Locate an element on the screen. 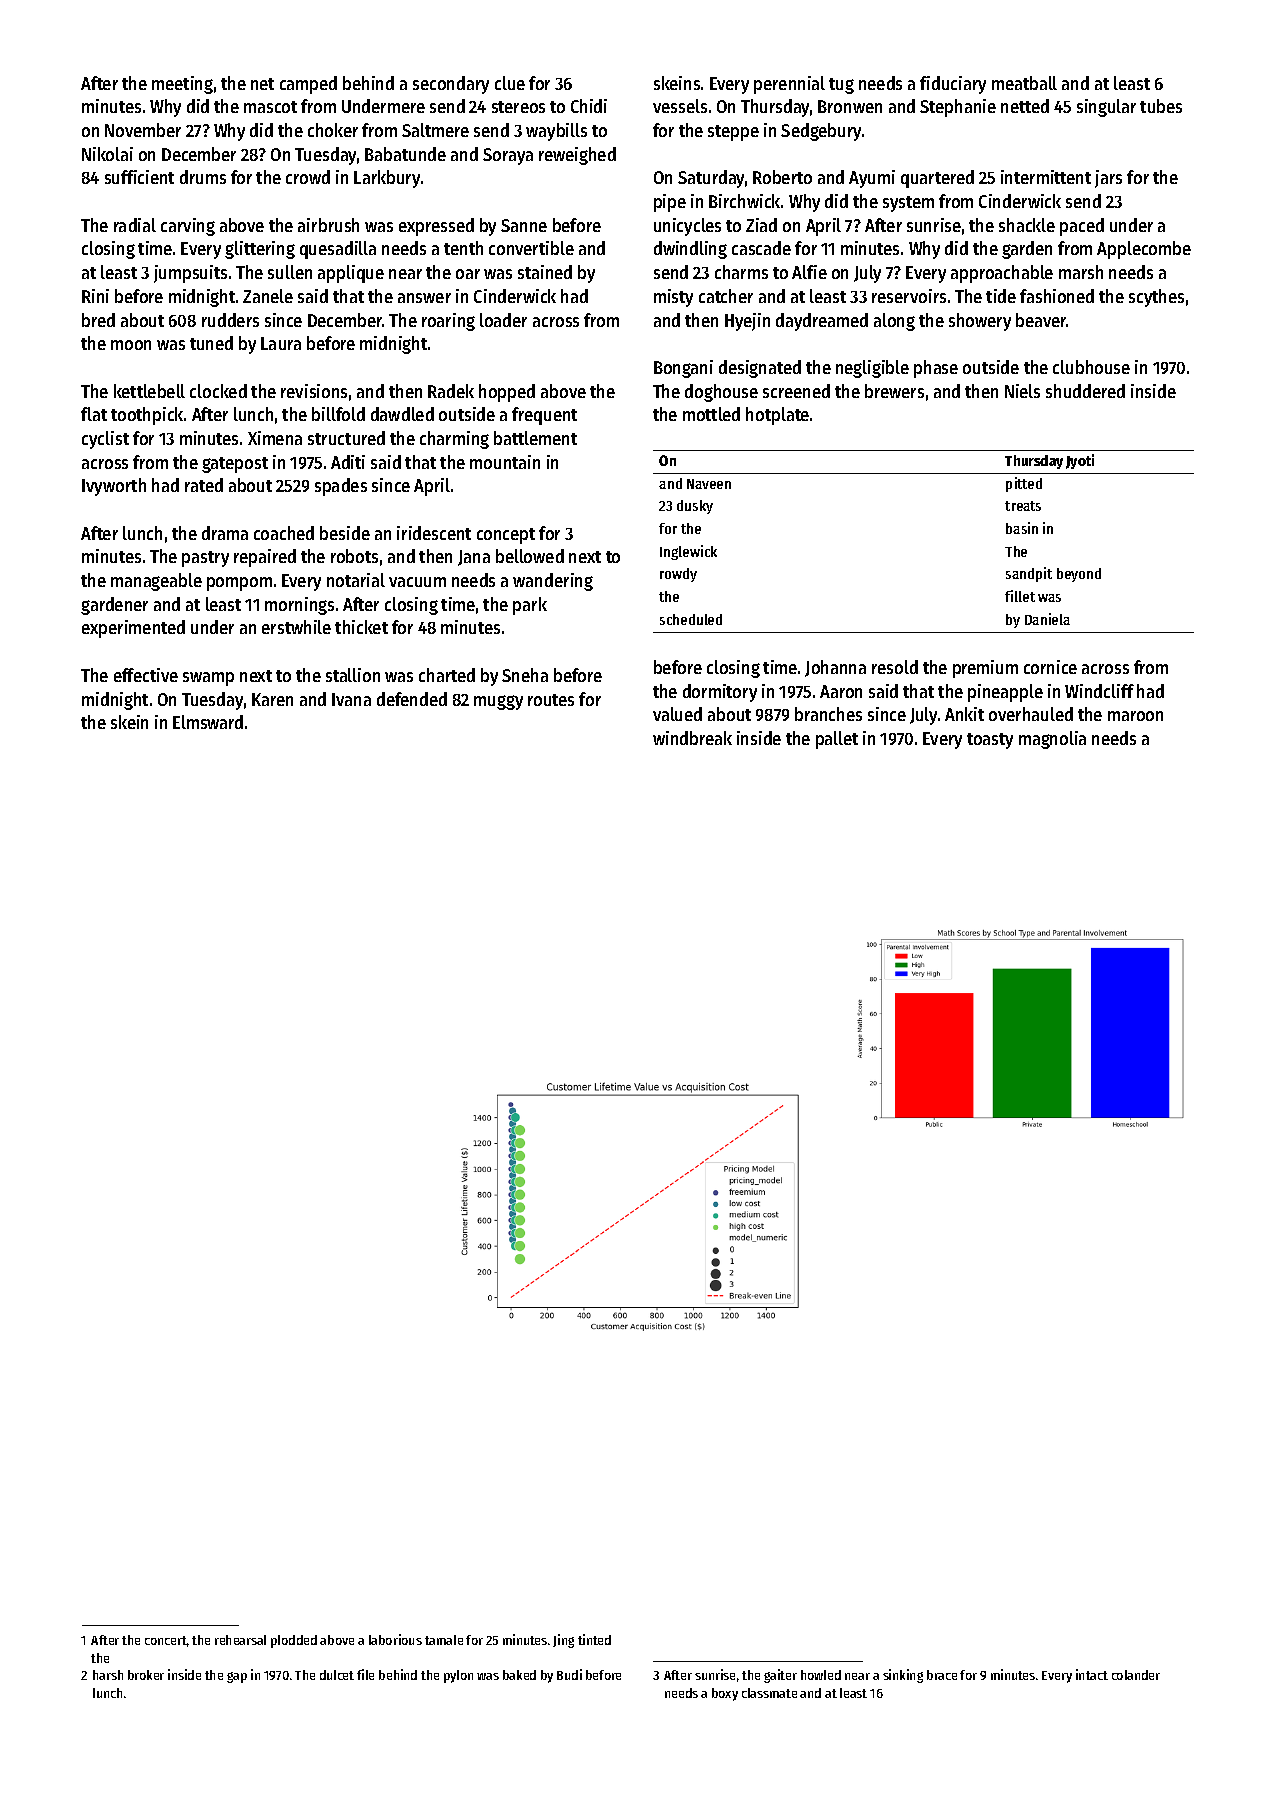 The height and width of the screenshot is (1805, 1276). pipe is located at coordinates (670, 203).
